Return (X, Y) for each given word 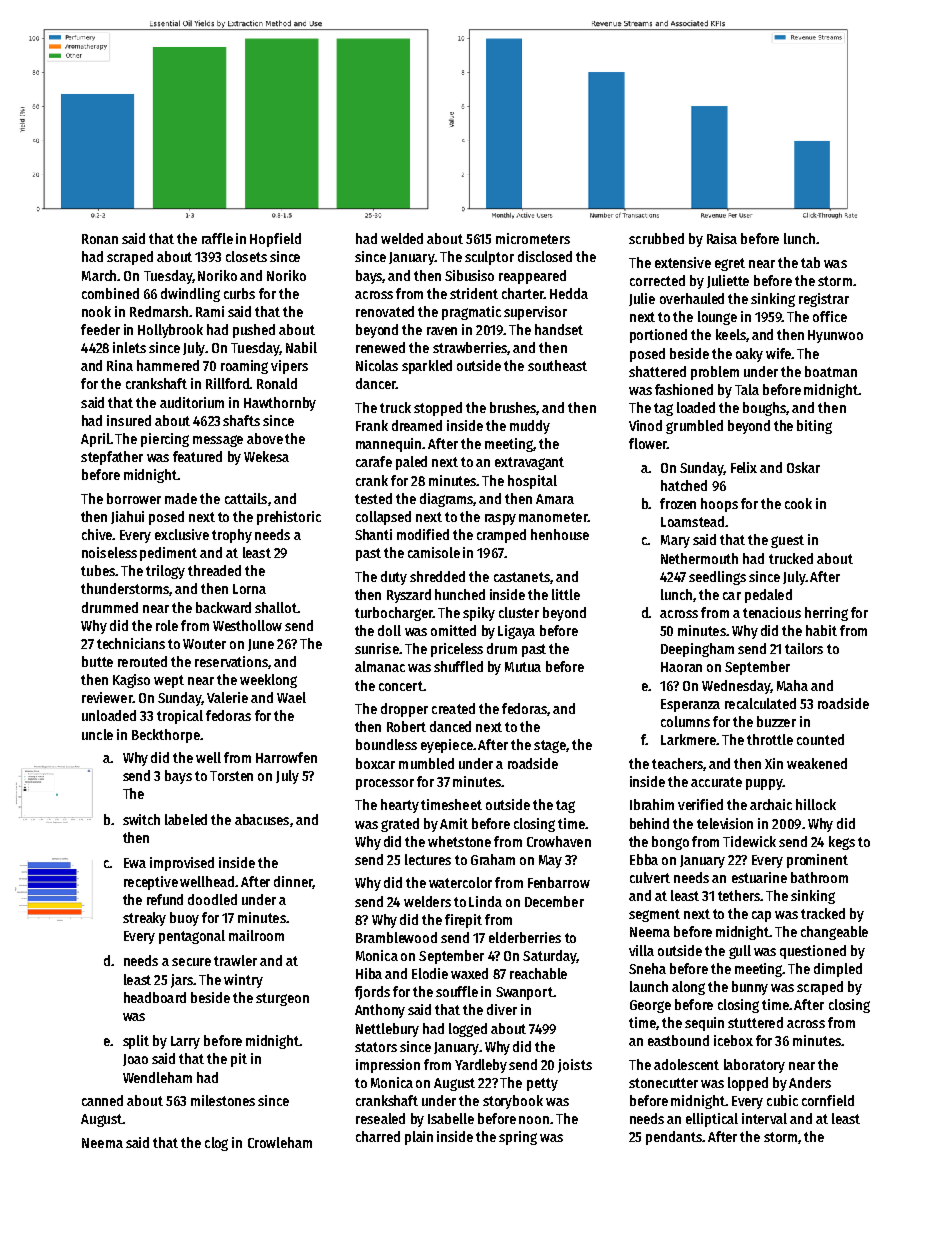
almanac (380, 666)
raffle (217, 238)
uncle (97, 734)
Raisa (722, 238)
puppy (764, 784)
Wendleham (157, 1077)
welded (402, 238)
